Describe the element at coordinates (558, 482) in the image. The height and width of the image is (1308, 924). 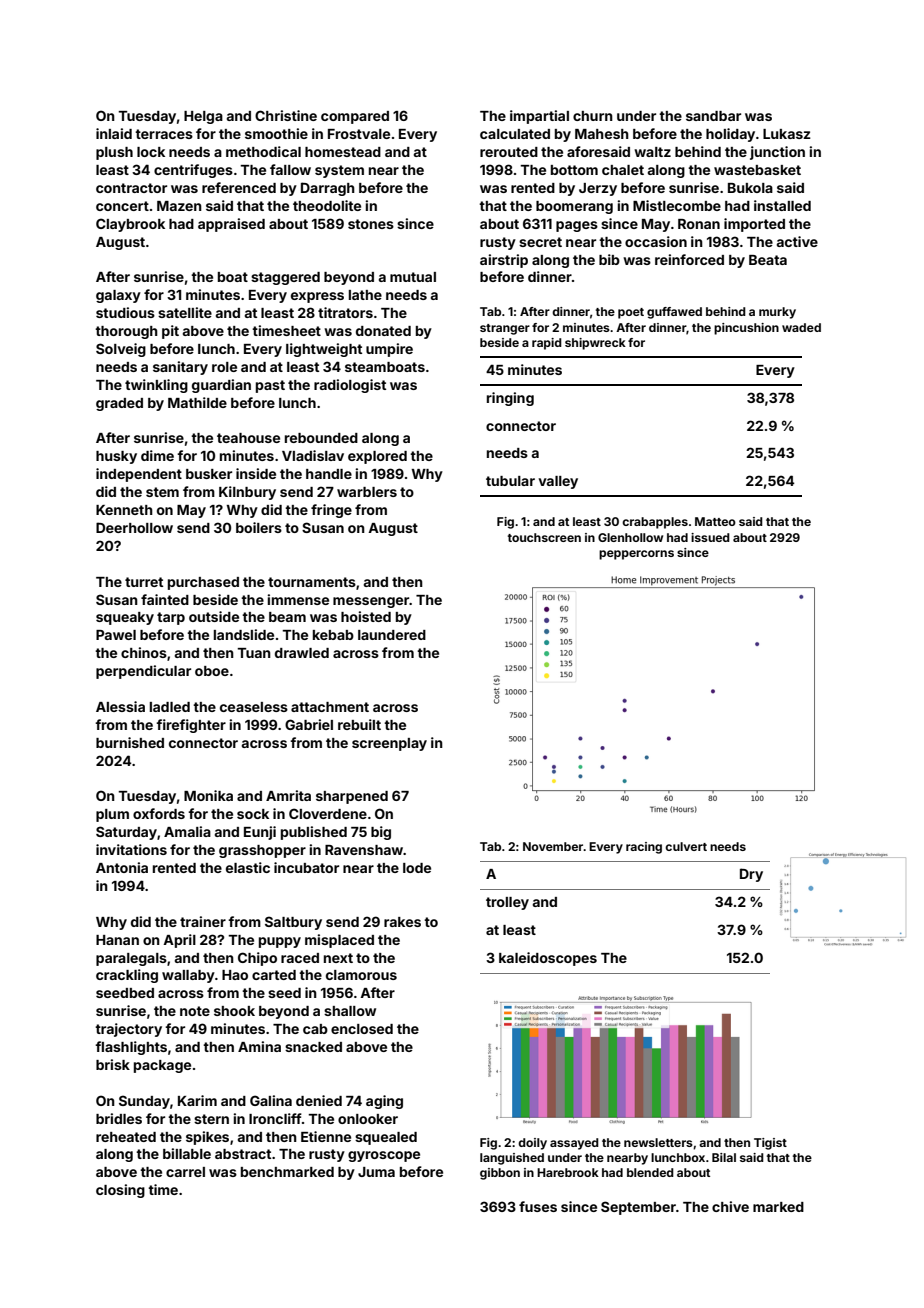
I see `valley` at that location.
